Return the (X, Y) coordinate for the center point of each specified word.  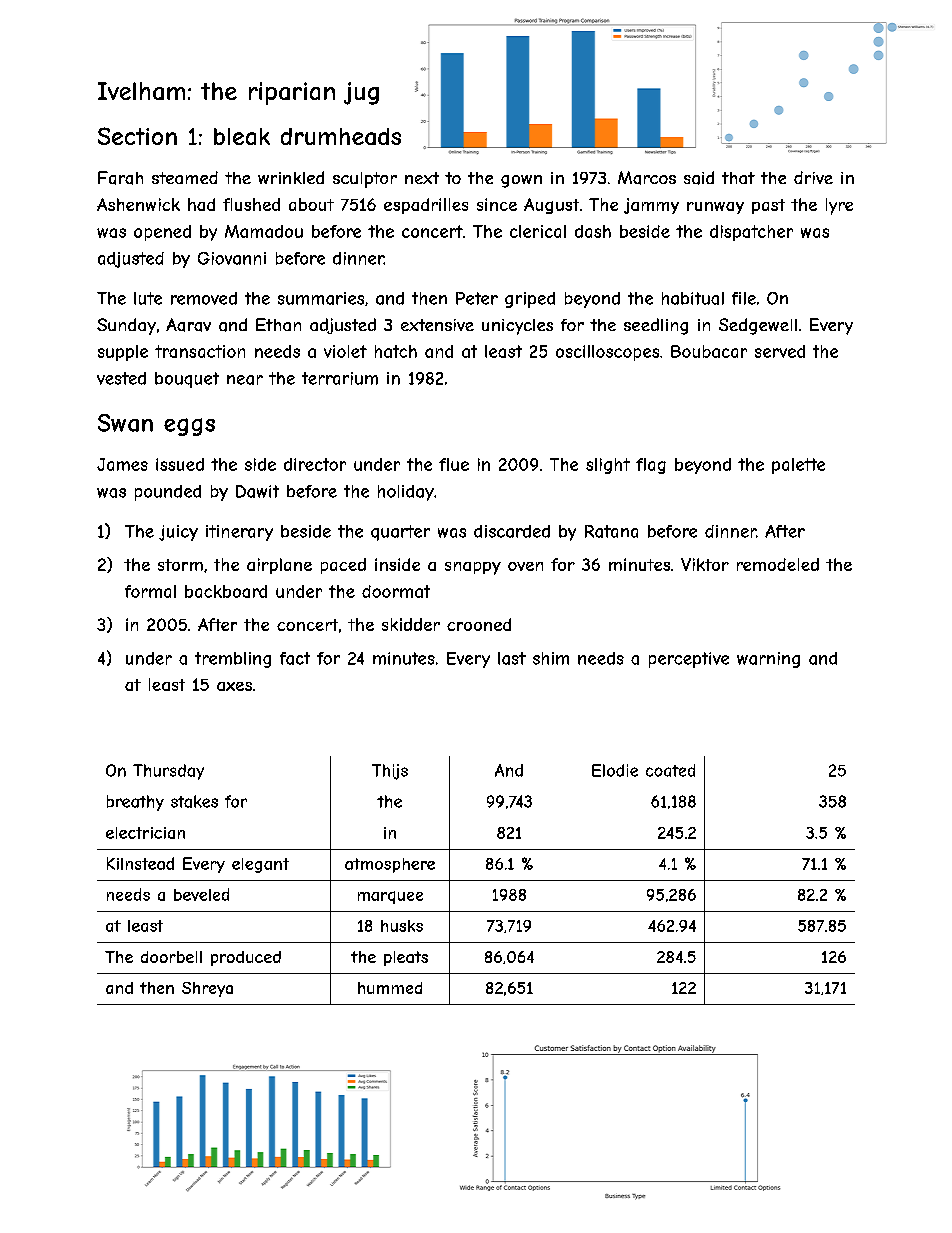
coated (670, 770)
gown (521, 181)
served (780, 351)
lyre (839, 206)
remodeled (778, 564)
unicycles (517, 327)
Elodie (615, 770)
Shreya (207, 989)
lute (148, 298)
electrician (145, 833)
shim (551, 658)
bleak (242, 136)
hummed (390, 988)
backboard (226, 591)
